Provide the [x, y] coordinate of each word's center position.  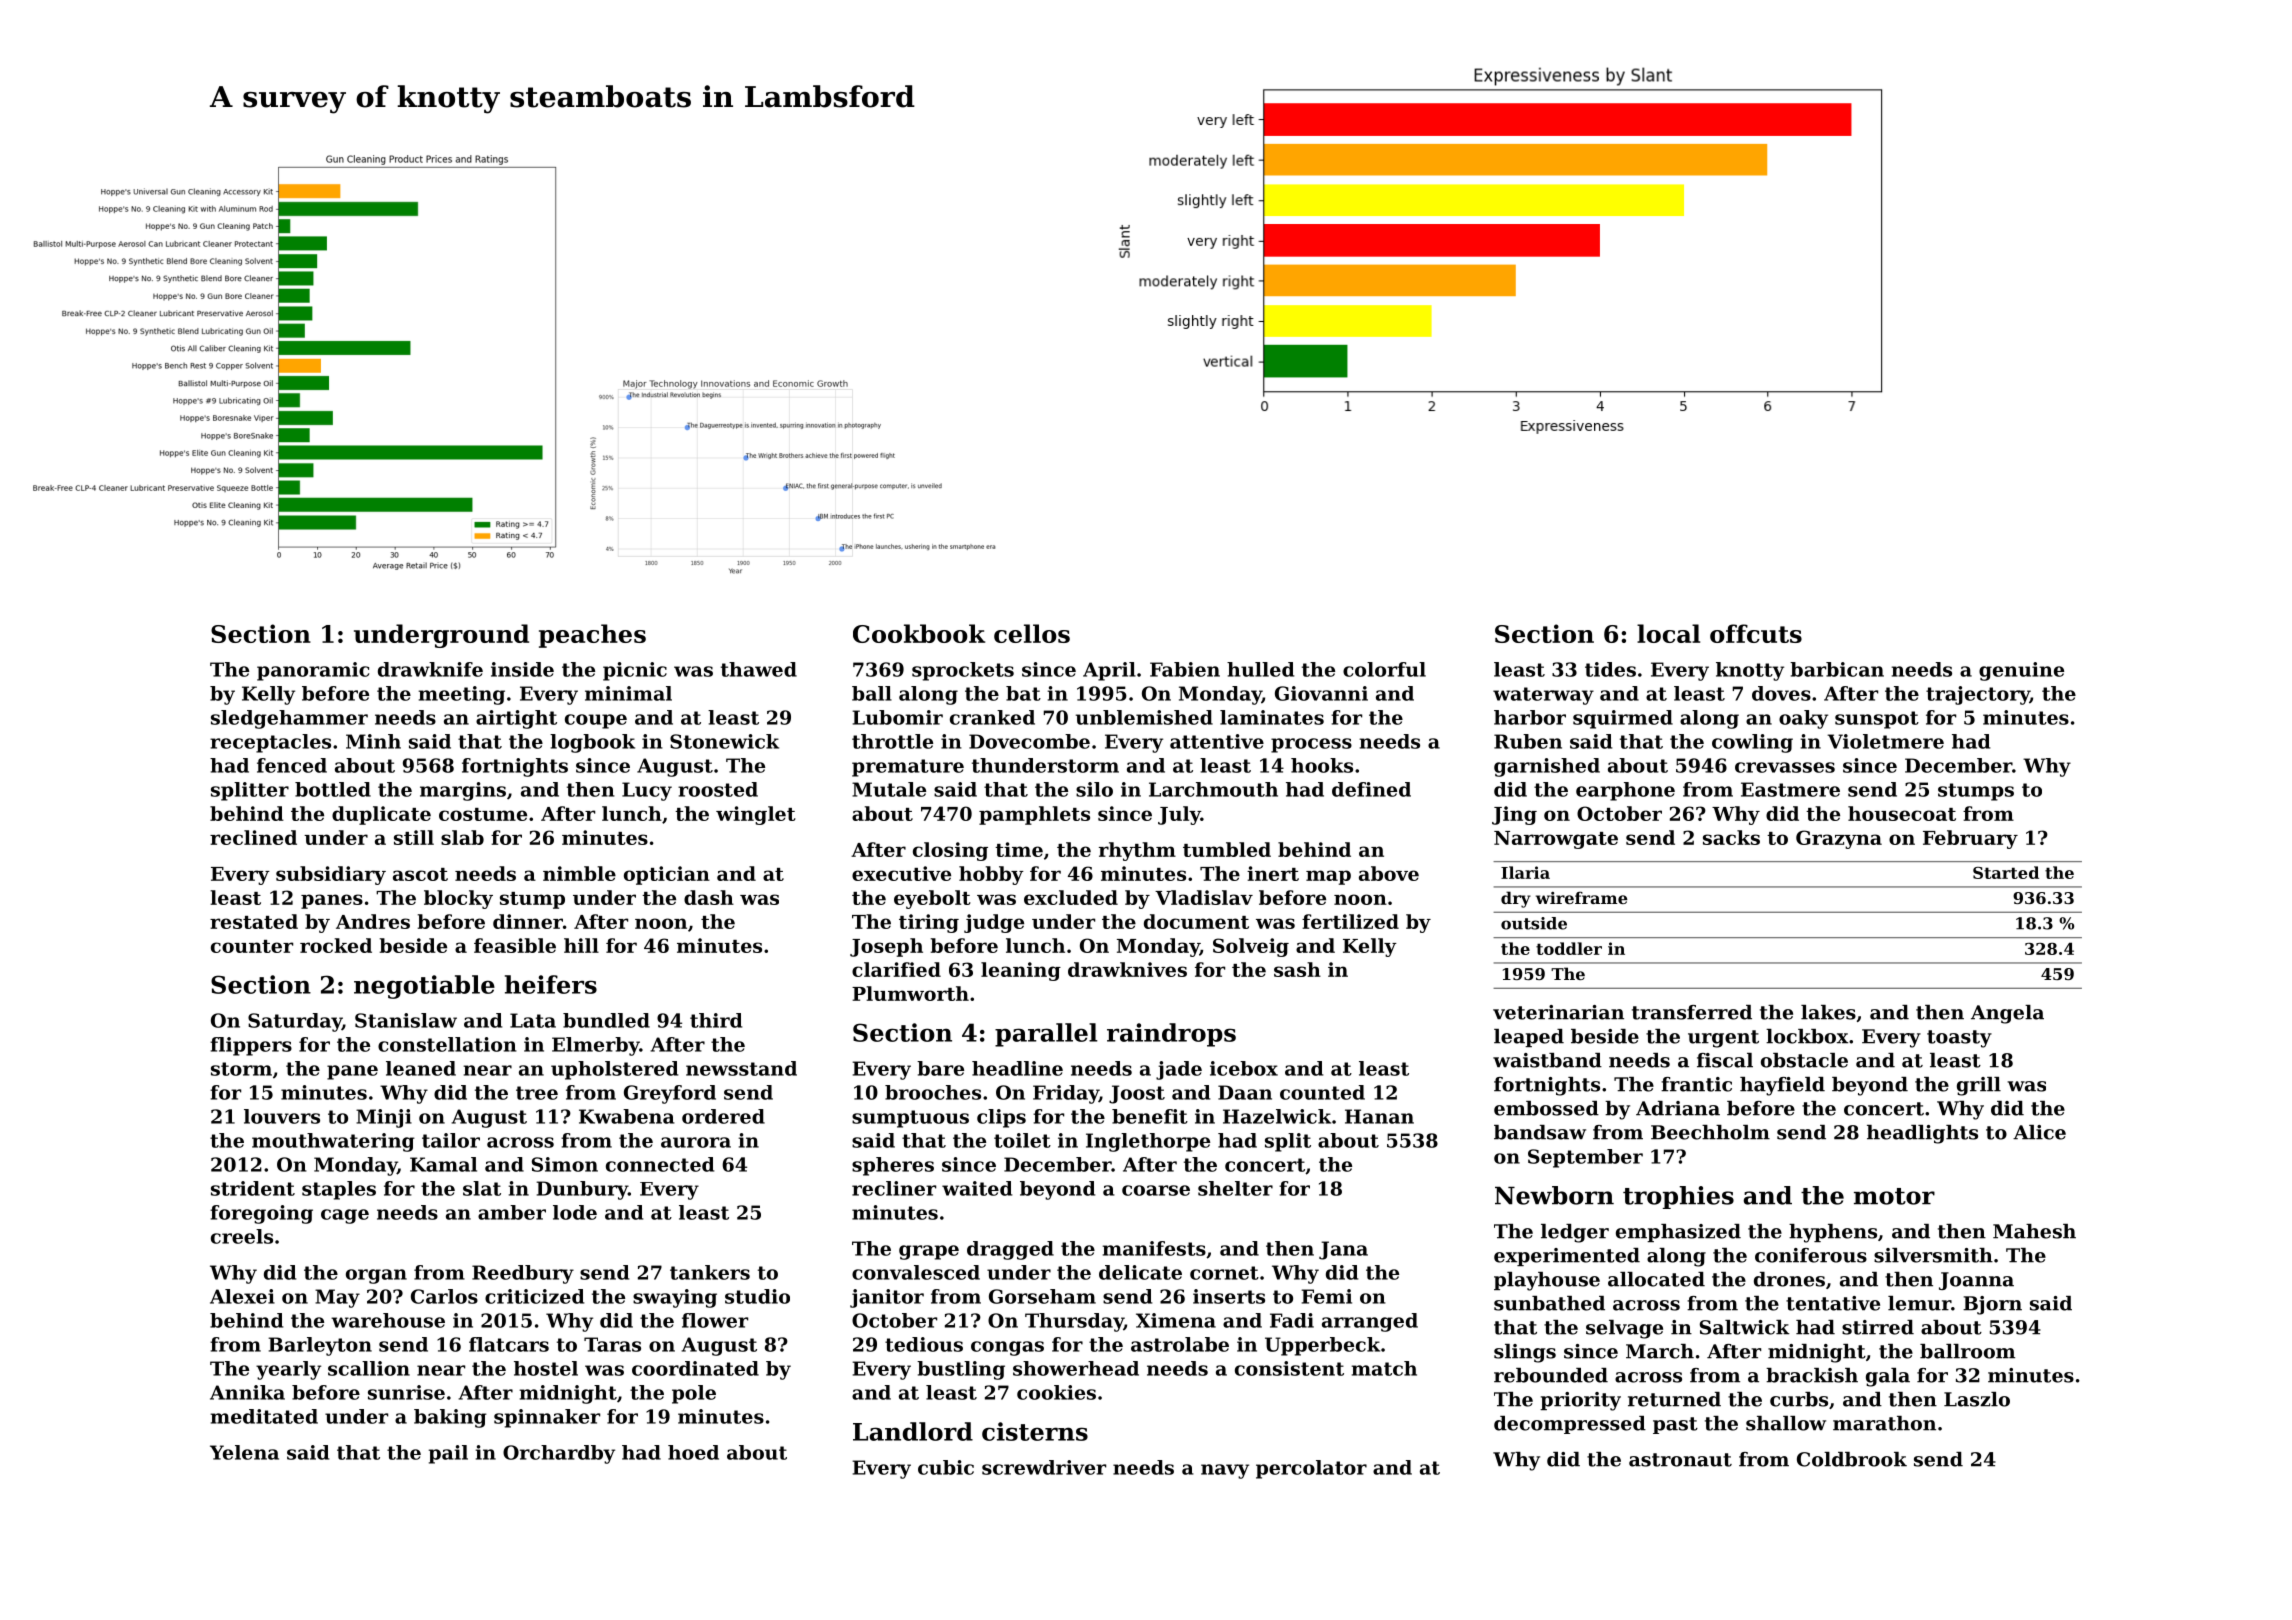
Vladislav [1204, 897]
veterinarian [1558, 1012]
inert [1273, 873]
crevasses [1785, 767]
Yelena [244, 1452]
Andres [373, 921]
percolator [1311, 1469]
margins [463, 791]
